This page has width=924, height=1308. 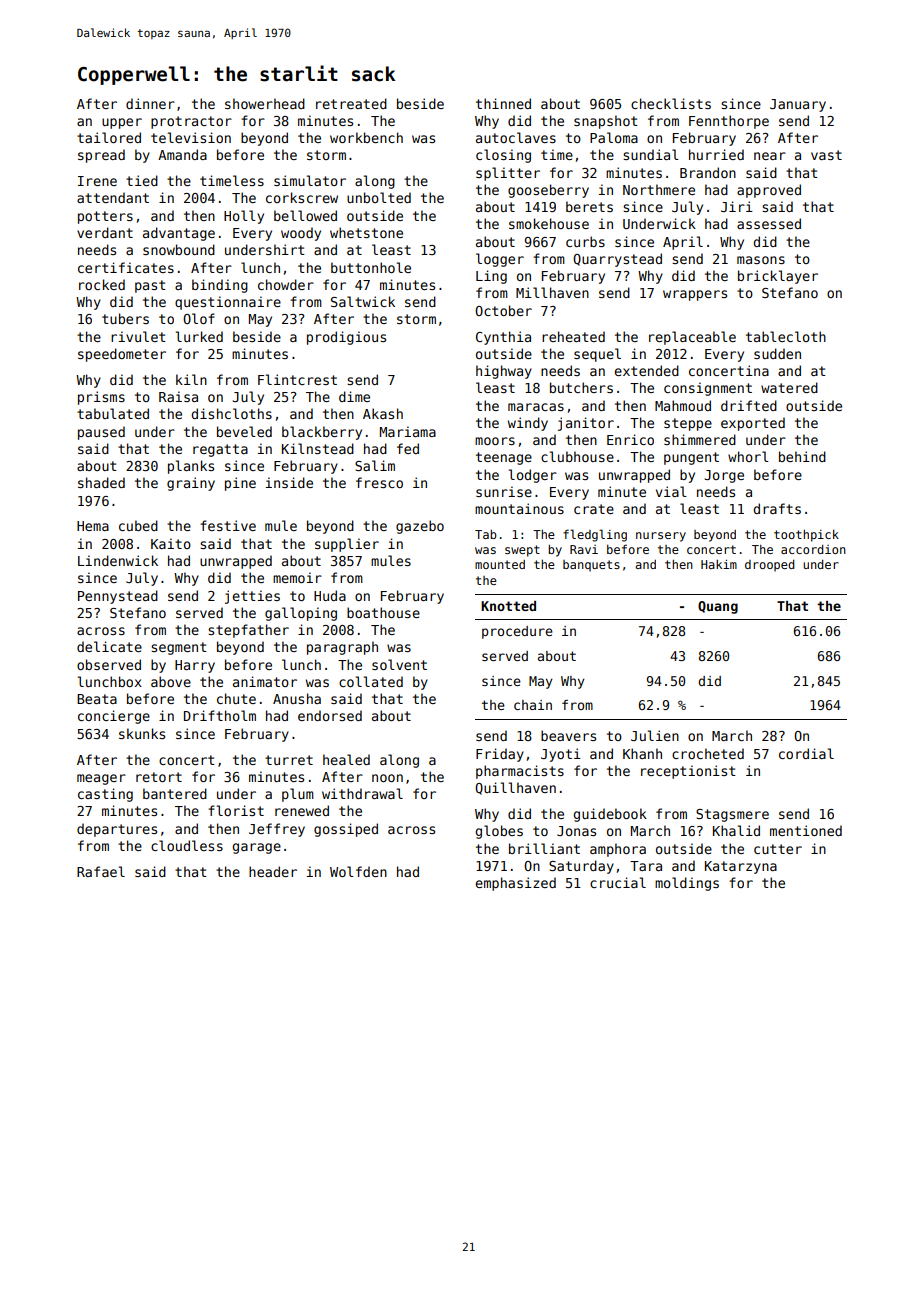 What do you see at coordinates (142, 733) in the page?
I see `skunks` at bounding box center [142, 733].
